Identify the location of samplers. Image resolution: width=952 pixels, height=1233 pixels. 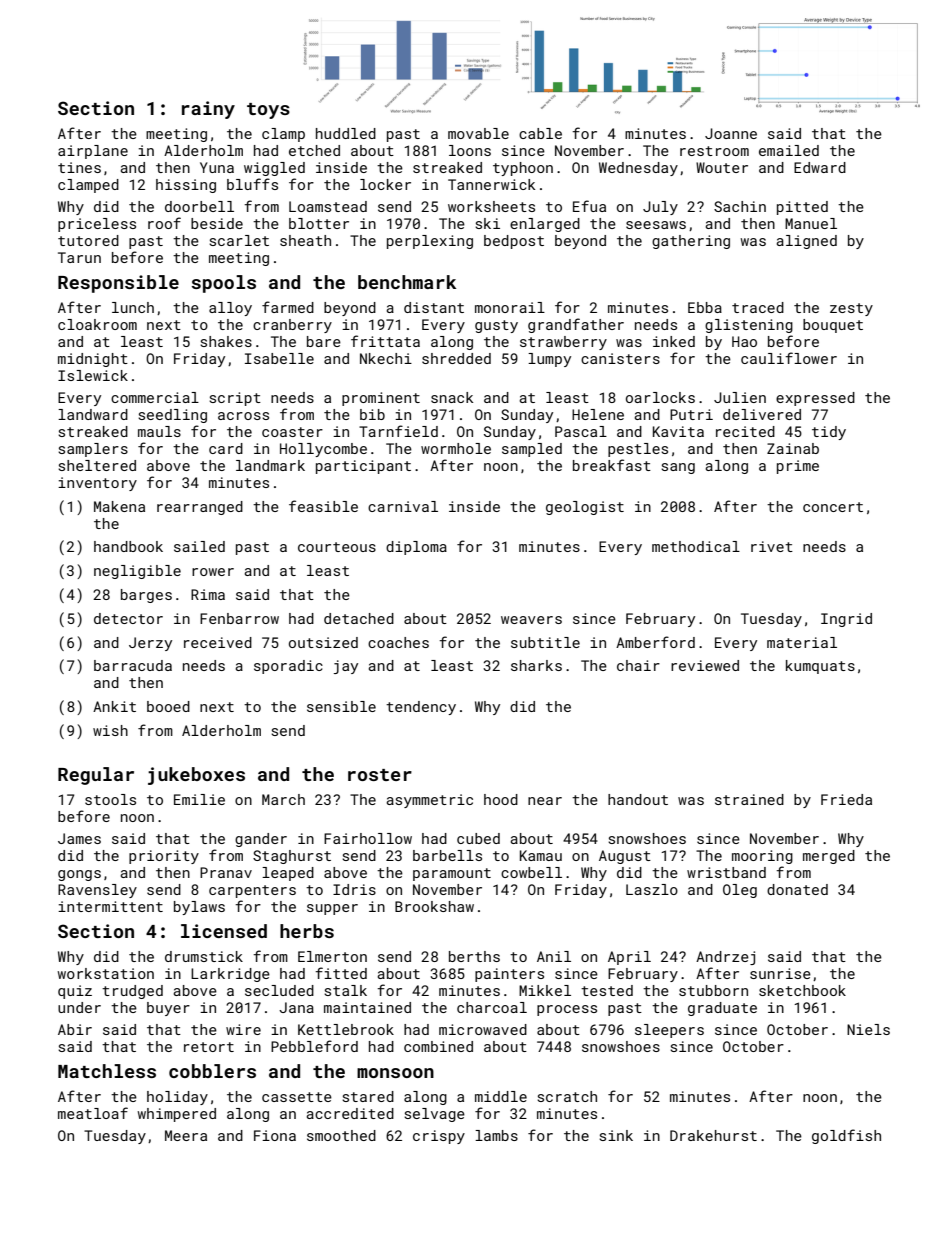
(93, 450).
